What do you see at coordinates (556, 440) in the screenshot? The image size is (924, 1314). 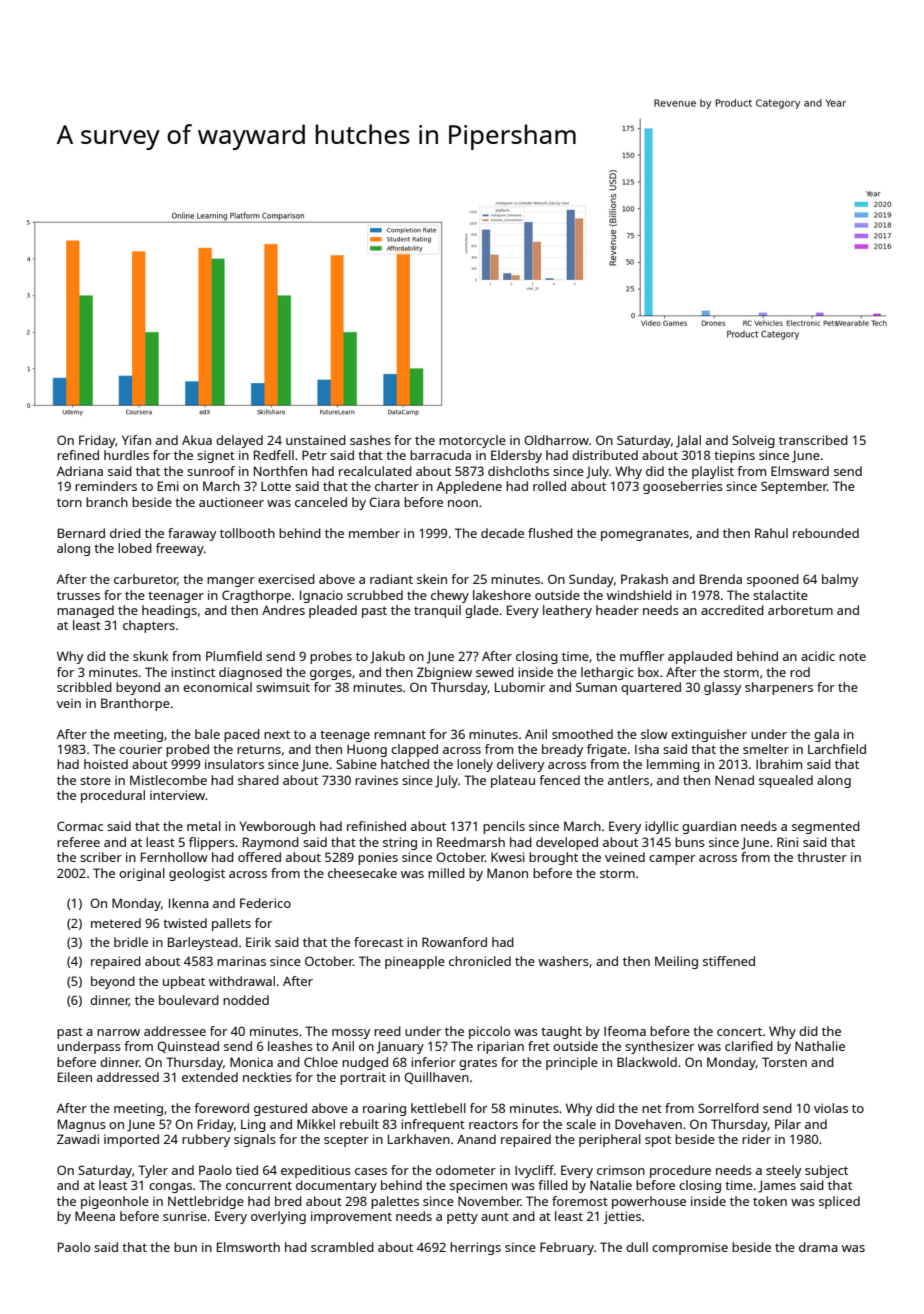 I see `Oldharrow` at bounding box center [556, 440].
